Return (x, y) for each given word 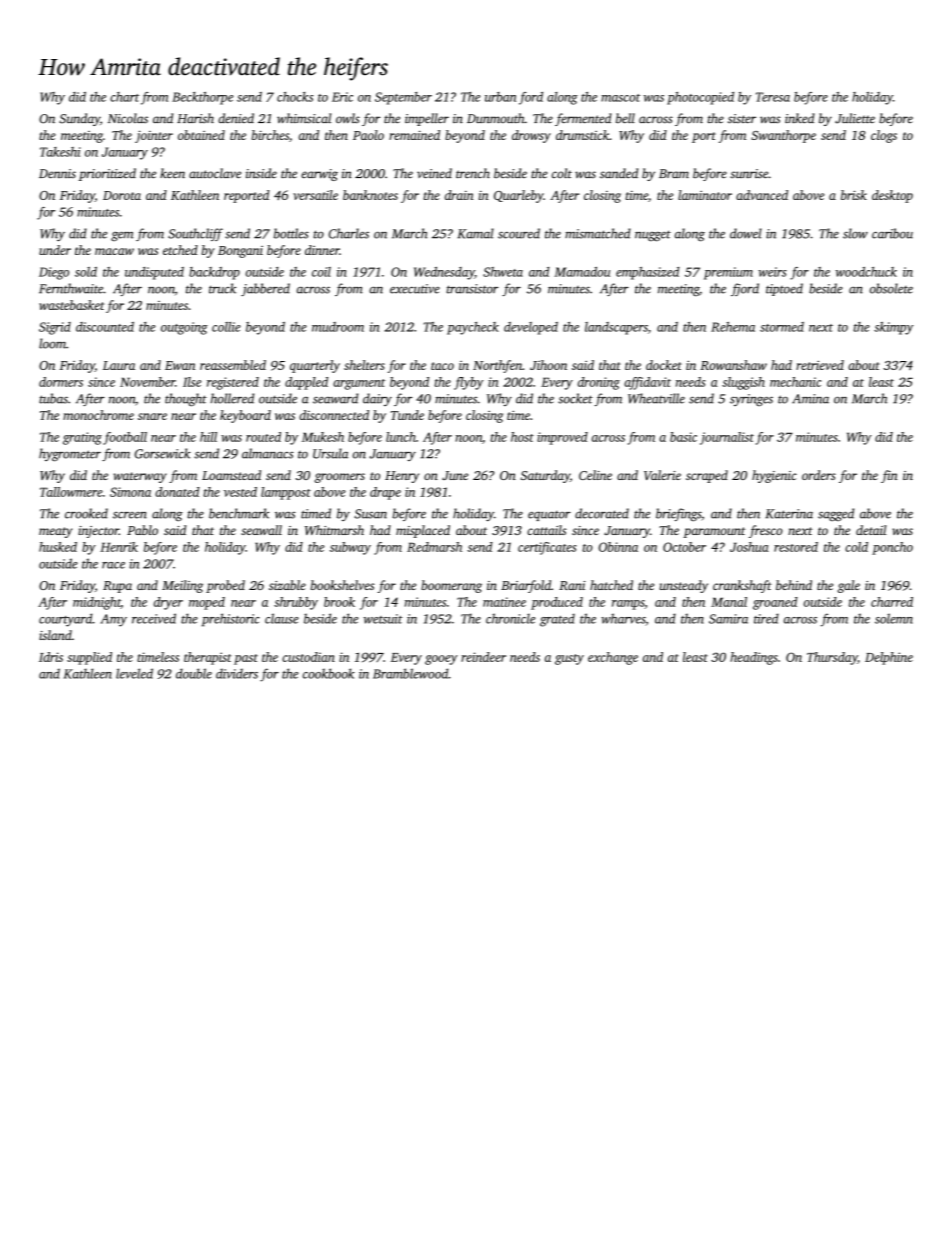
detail (871, 530)
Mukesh (323, 437)
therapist (207, 658)
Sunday (79, 119)
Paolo (368, 135)
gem (122, 236)
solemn (894, 618)
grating (82, 438)
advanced (762, 195)
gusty (569, 659)
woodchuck (866, 272)
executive (415, 289)
